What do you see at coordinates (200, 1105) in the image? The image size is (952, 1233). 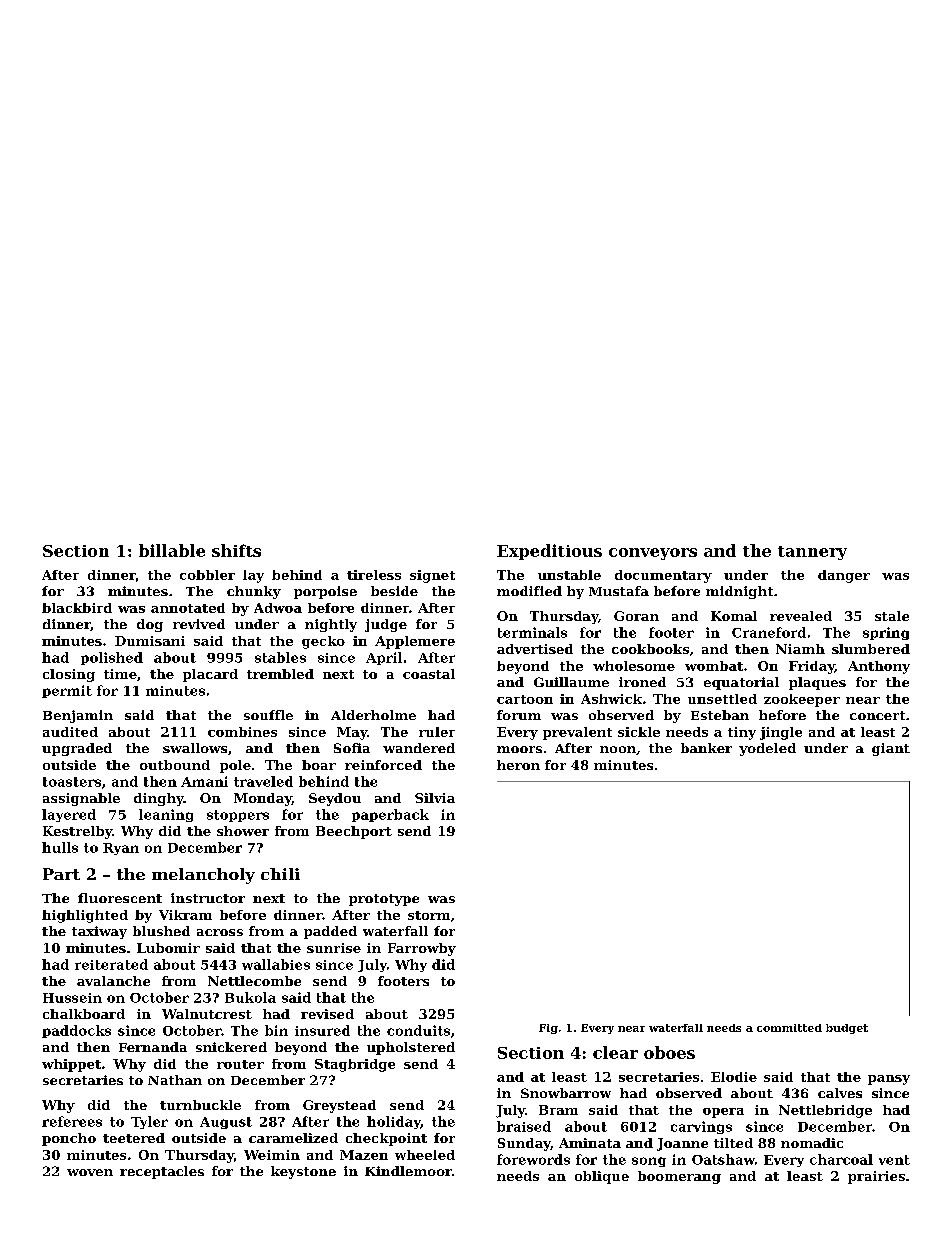 I see `turnbuckle` at bounding box center [200, 1105].
